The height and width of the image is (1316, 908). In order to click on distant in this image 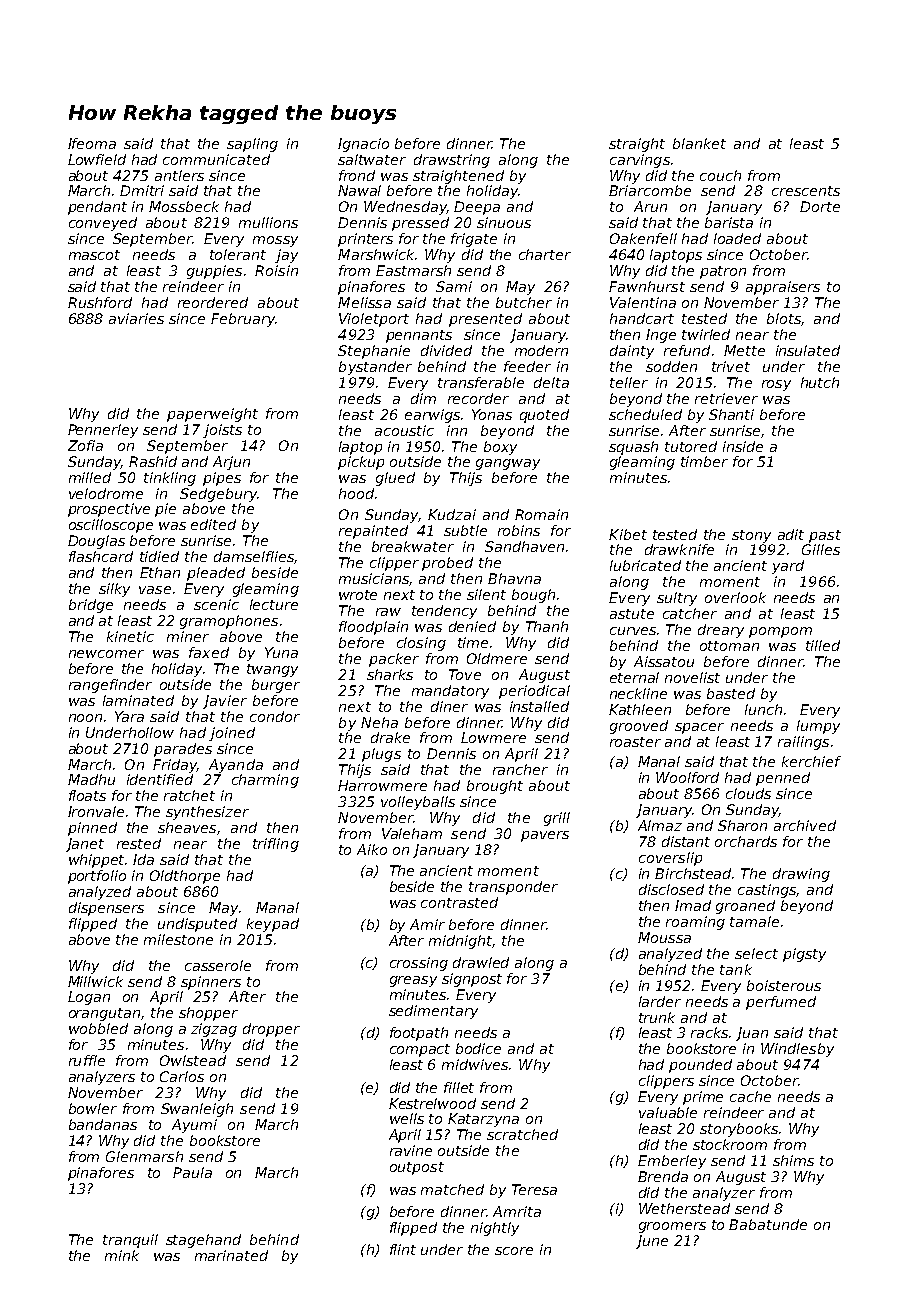, I will do `click(686, 841)`.
